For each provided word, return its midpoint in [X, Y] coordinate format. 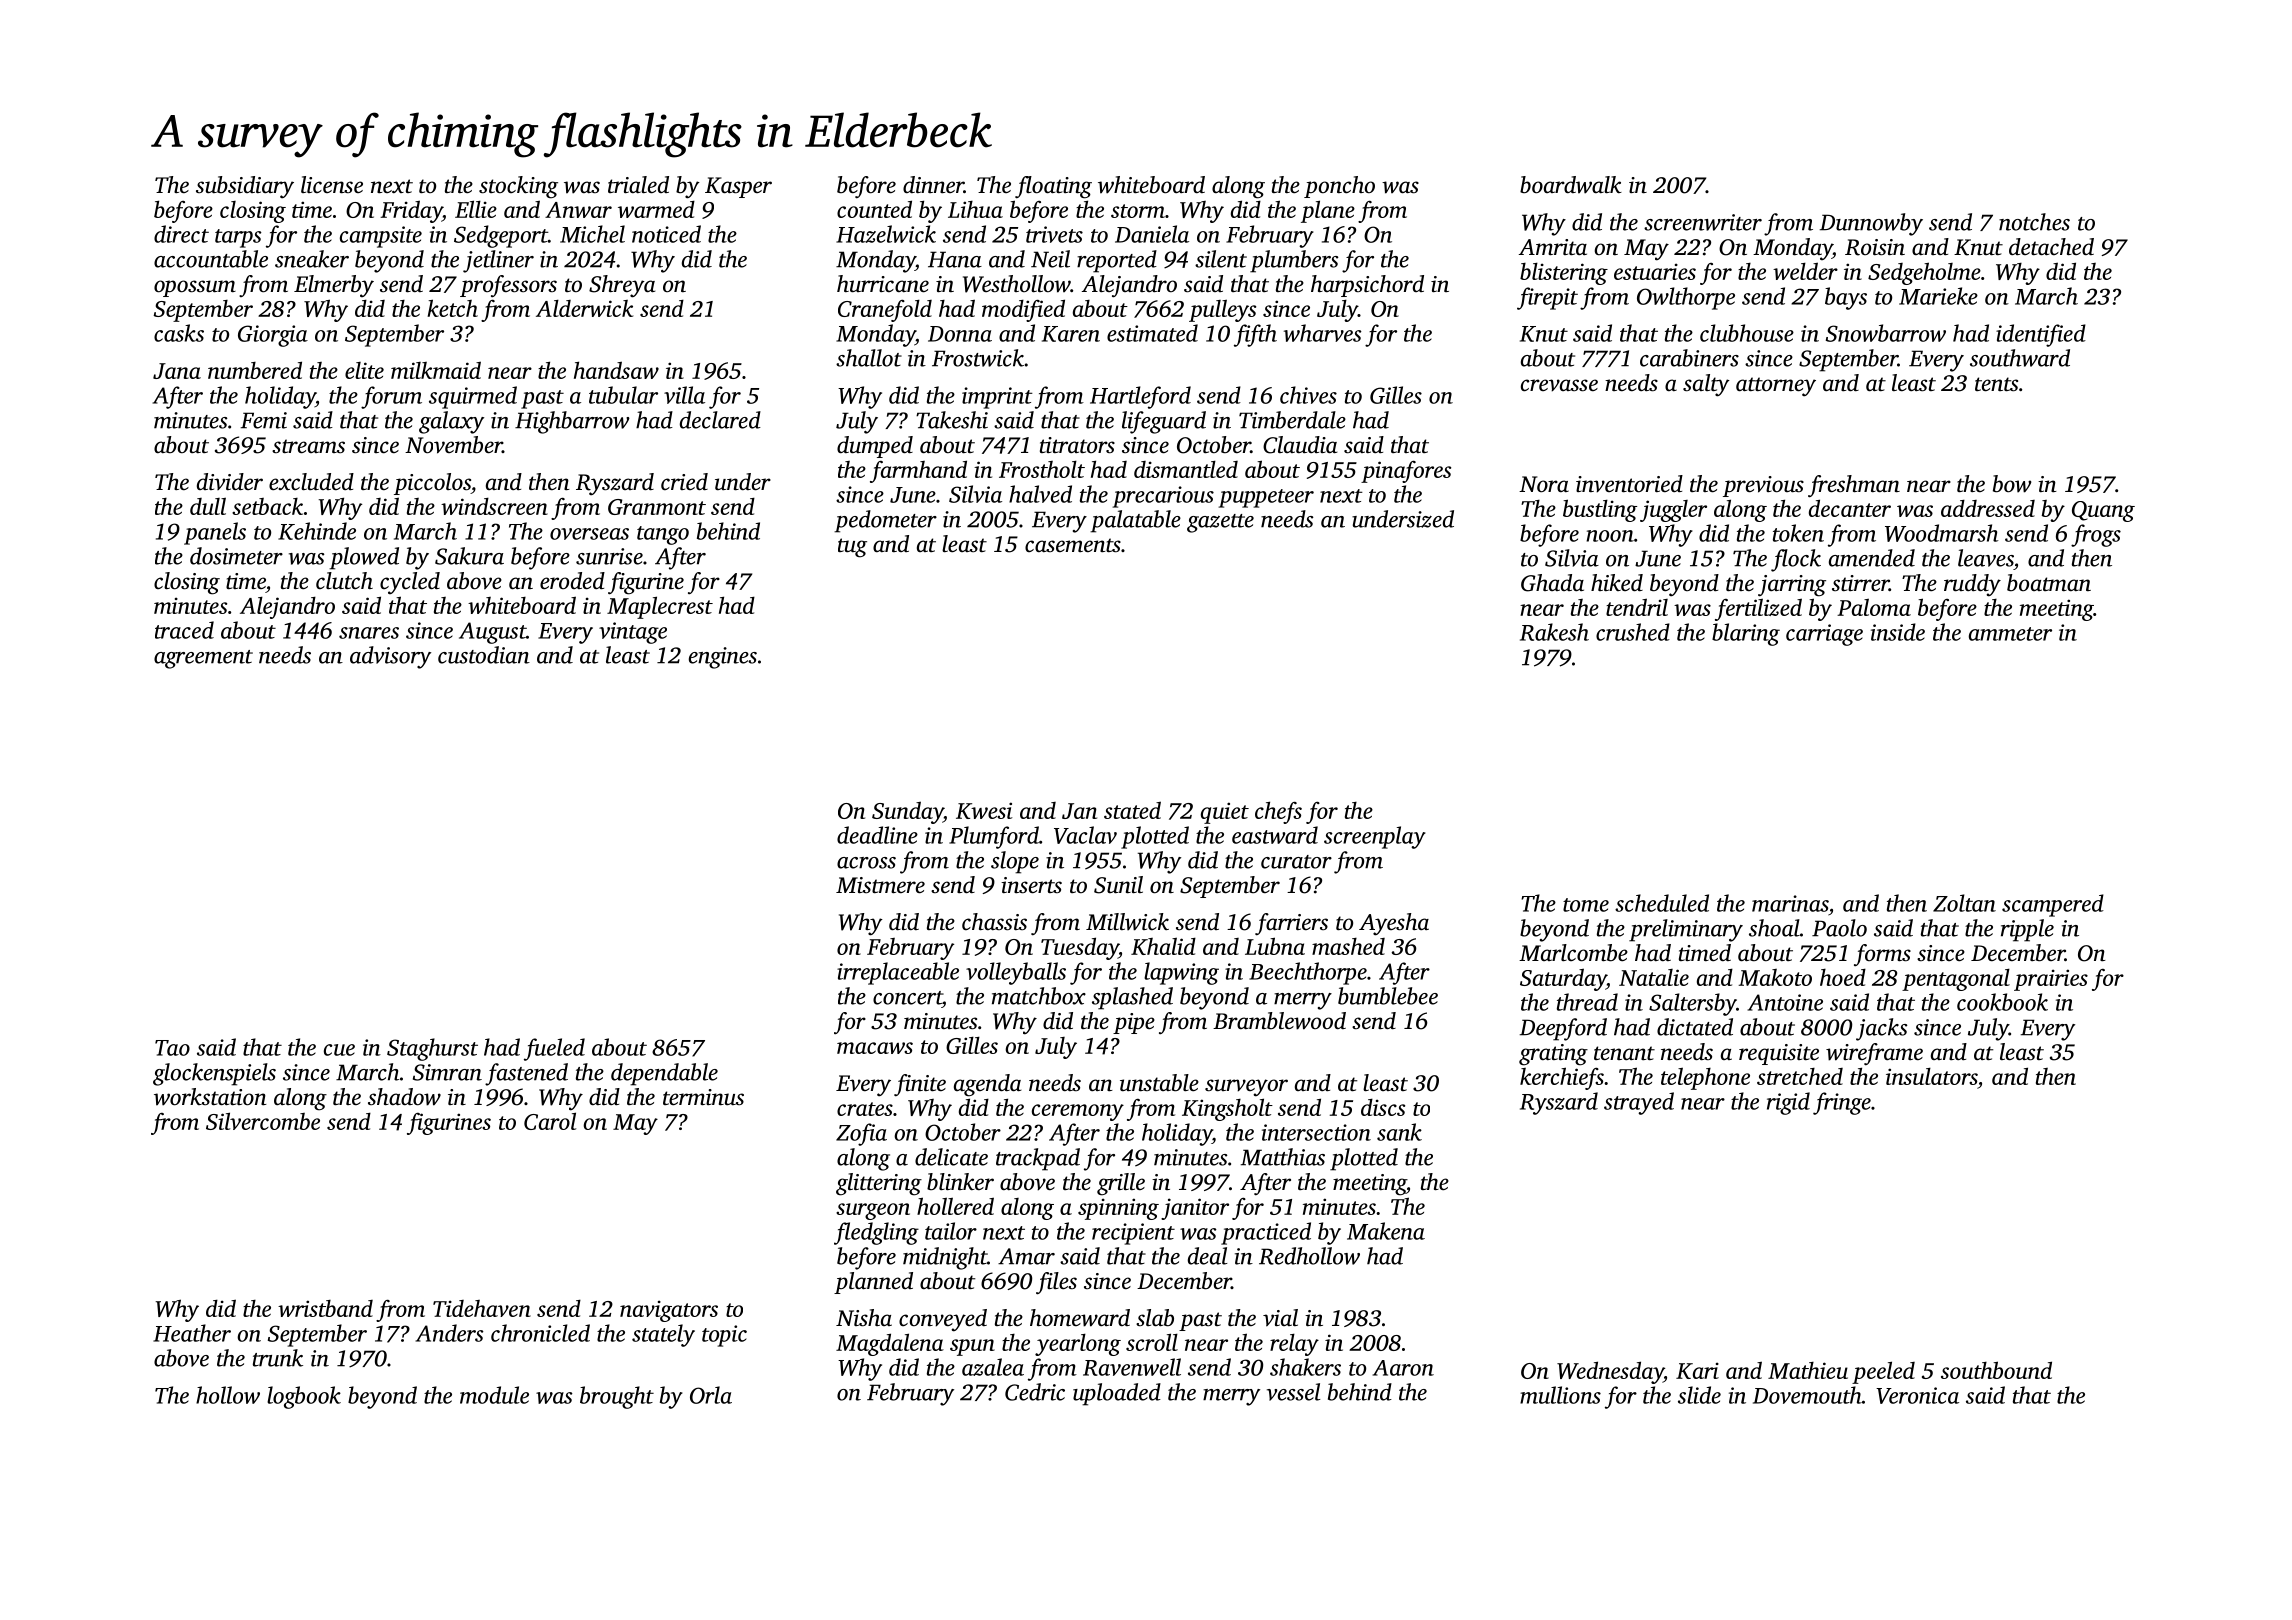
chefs [1278, 812]
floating [1053, 187]
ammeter [2010, 634]
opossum [195, 288]
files [1056, 1283]
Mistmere [880, 885]
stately [663, 1335]
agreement [203, 659]
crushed [1633, 632]
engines [723, 658]
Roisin [1875, 247]
